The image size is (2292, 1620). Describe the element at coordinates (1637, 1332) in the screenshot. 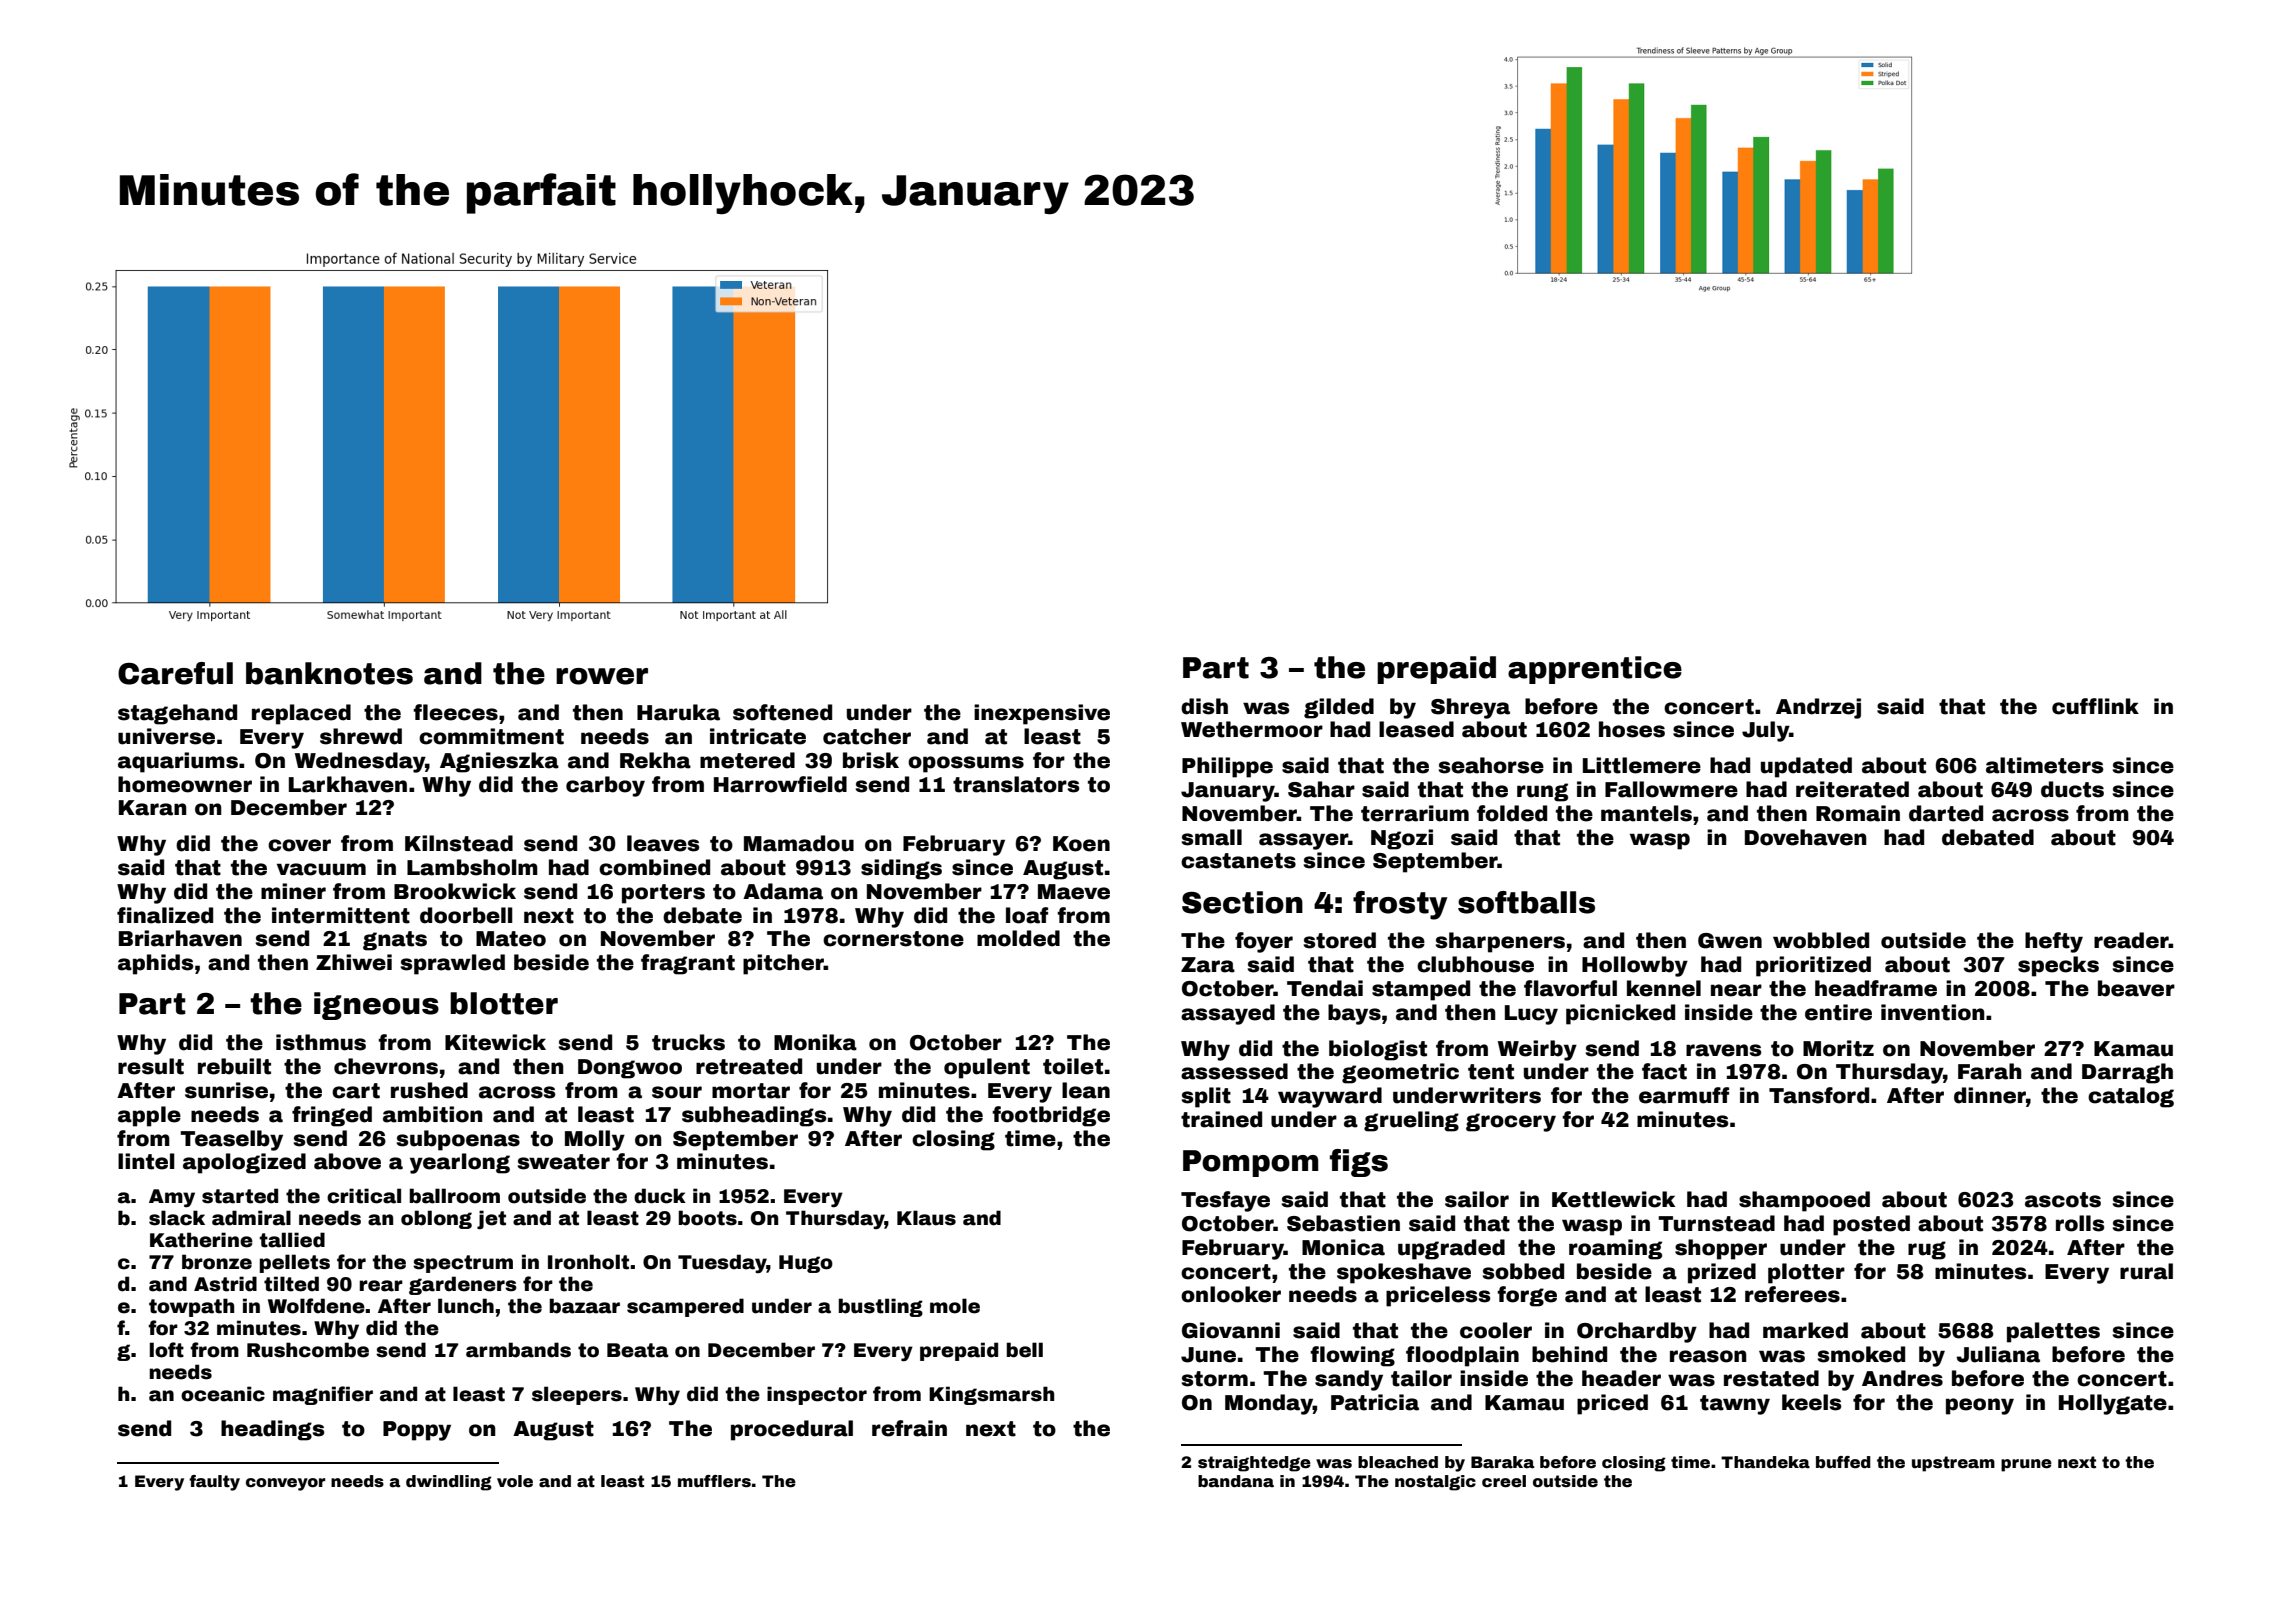

I see `Orchardby` at that location.
